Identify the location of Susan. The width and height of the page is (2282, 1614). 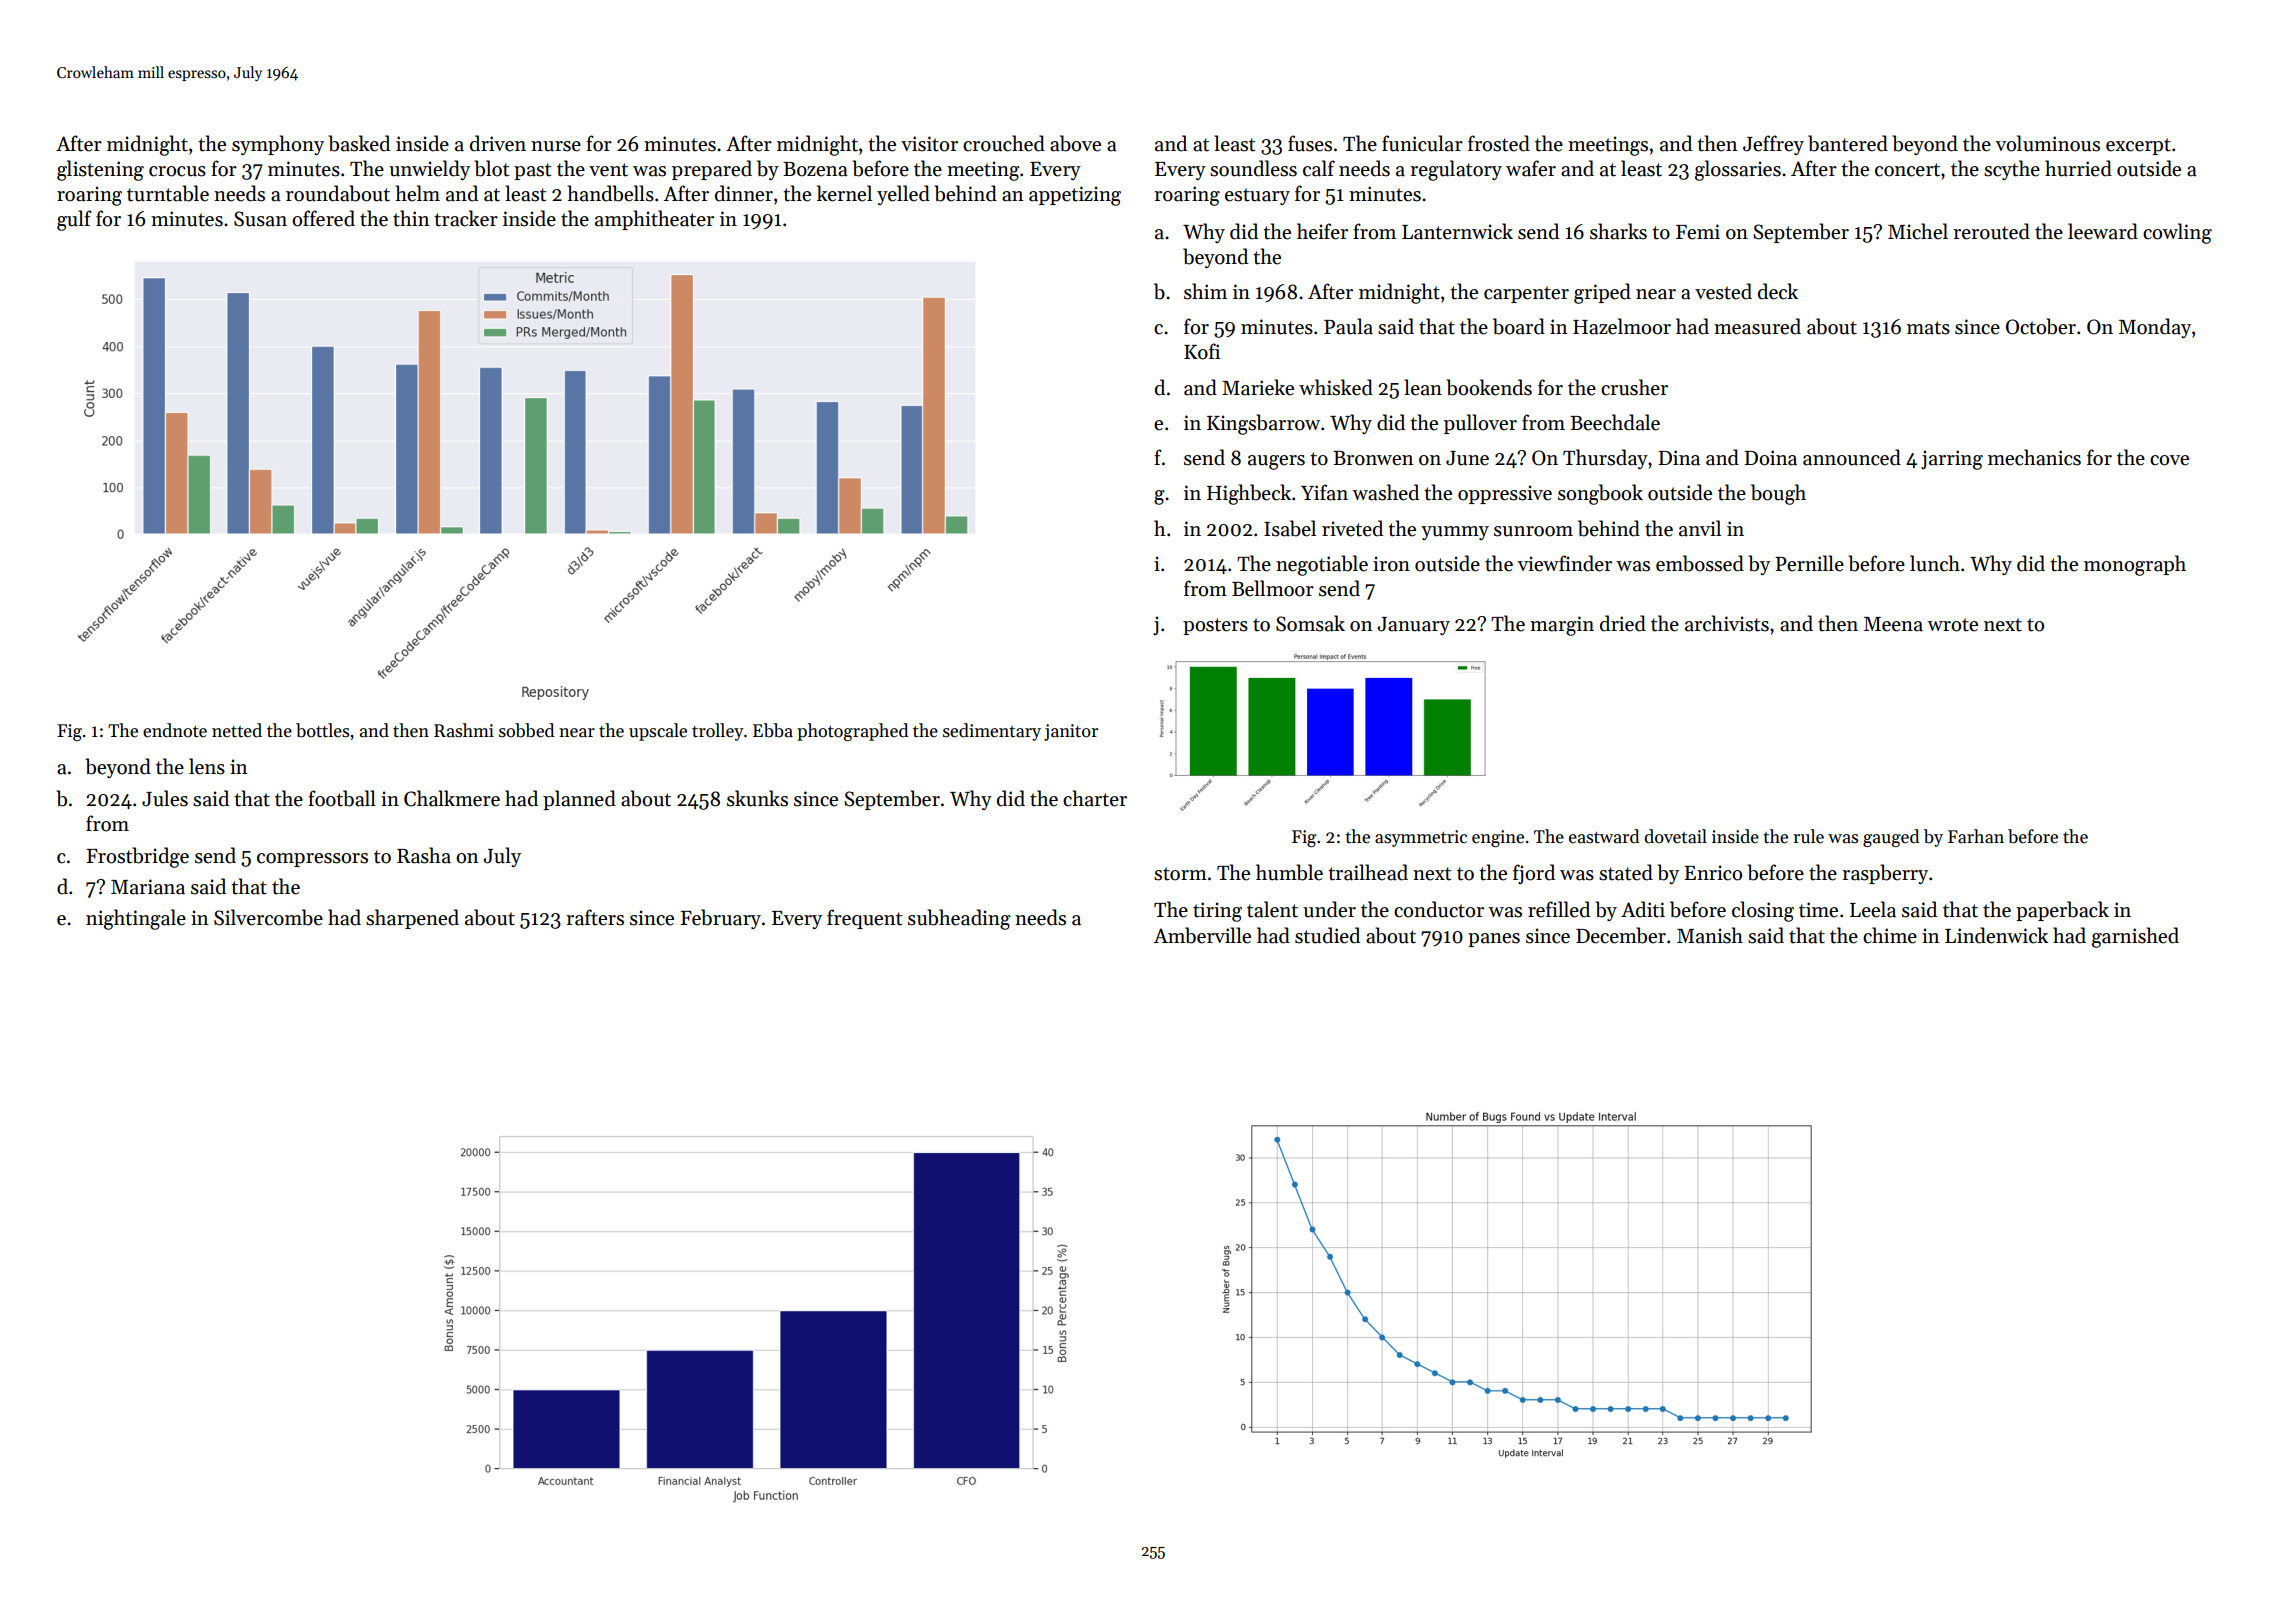
(260, 219).
